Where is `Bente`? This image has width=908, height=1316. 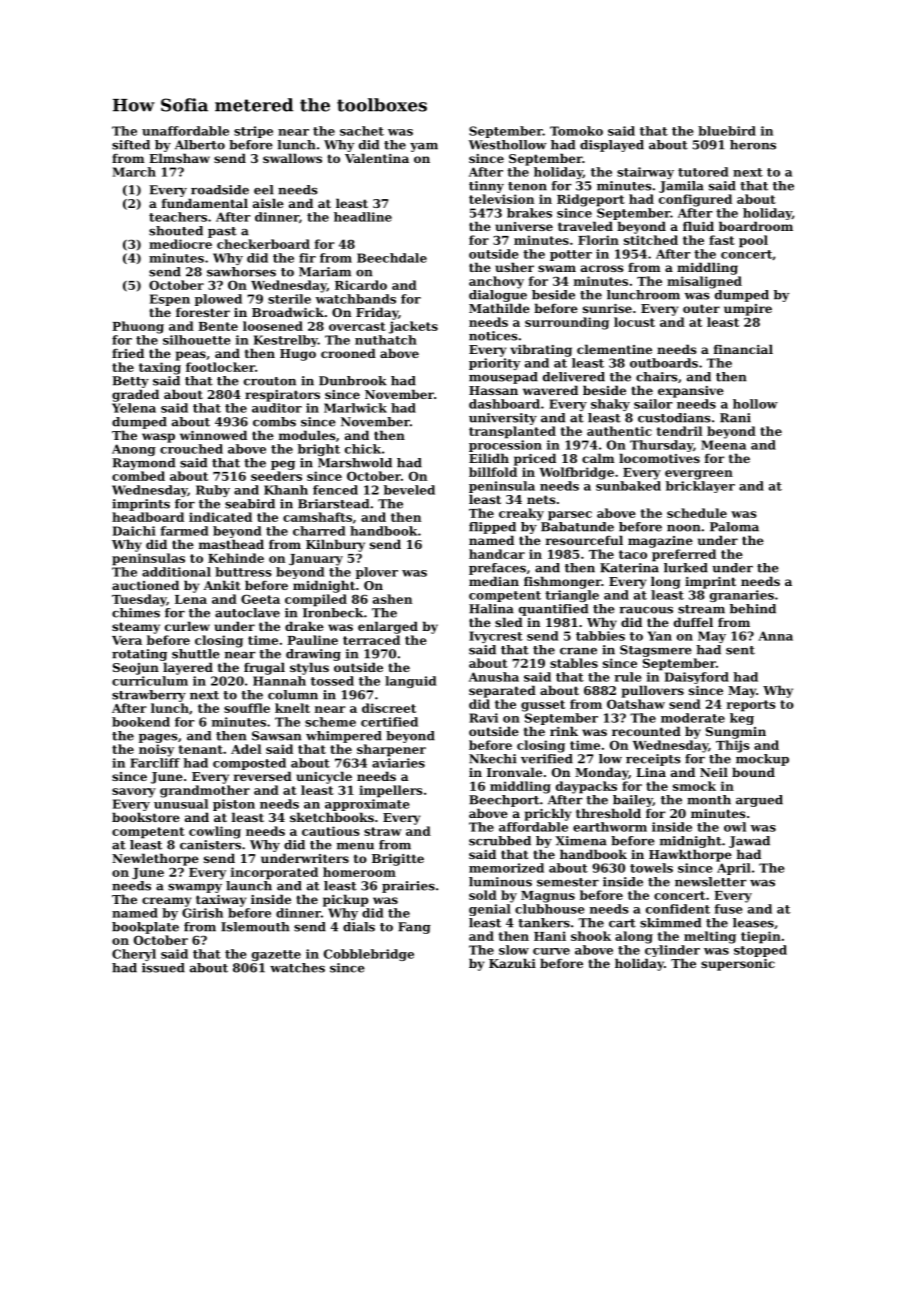 Bente is located at coordinates (218, 326).
